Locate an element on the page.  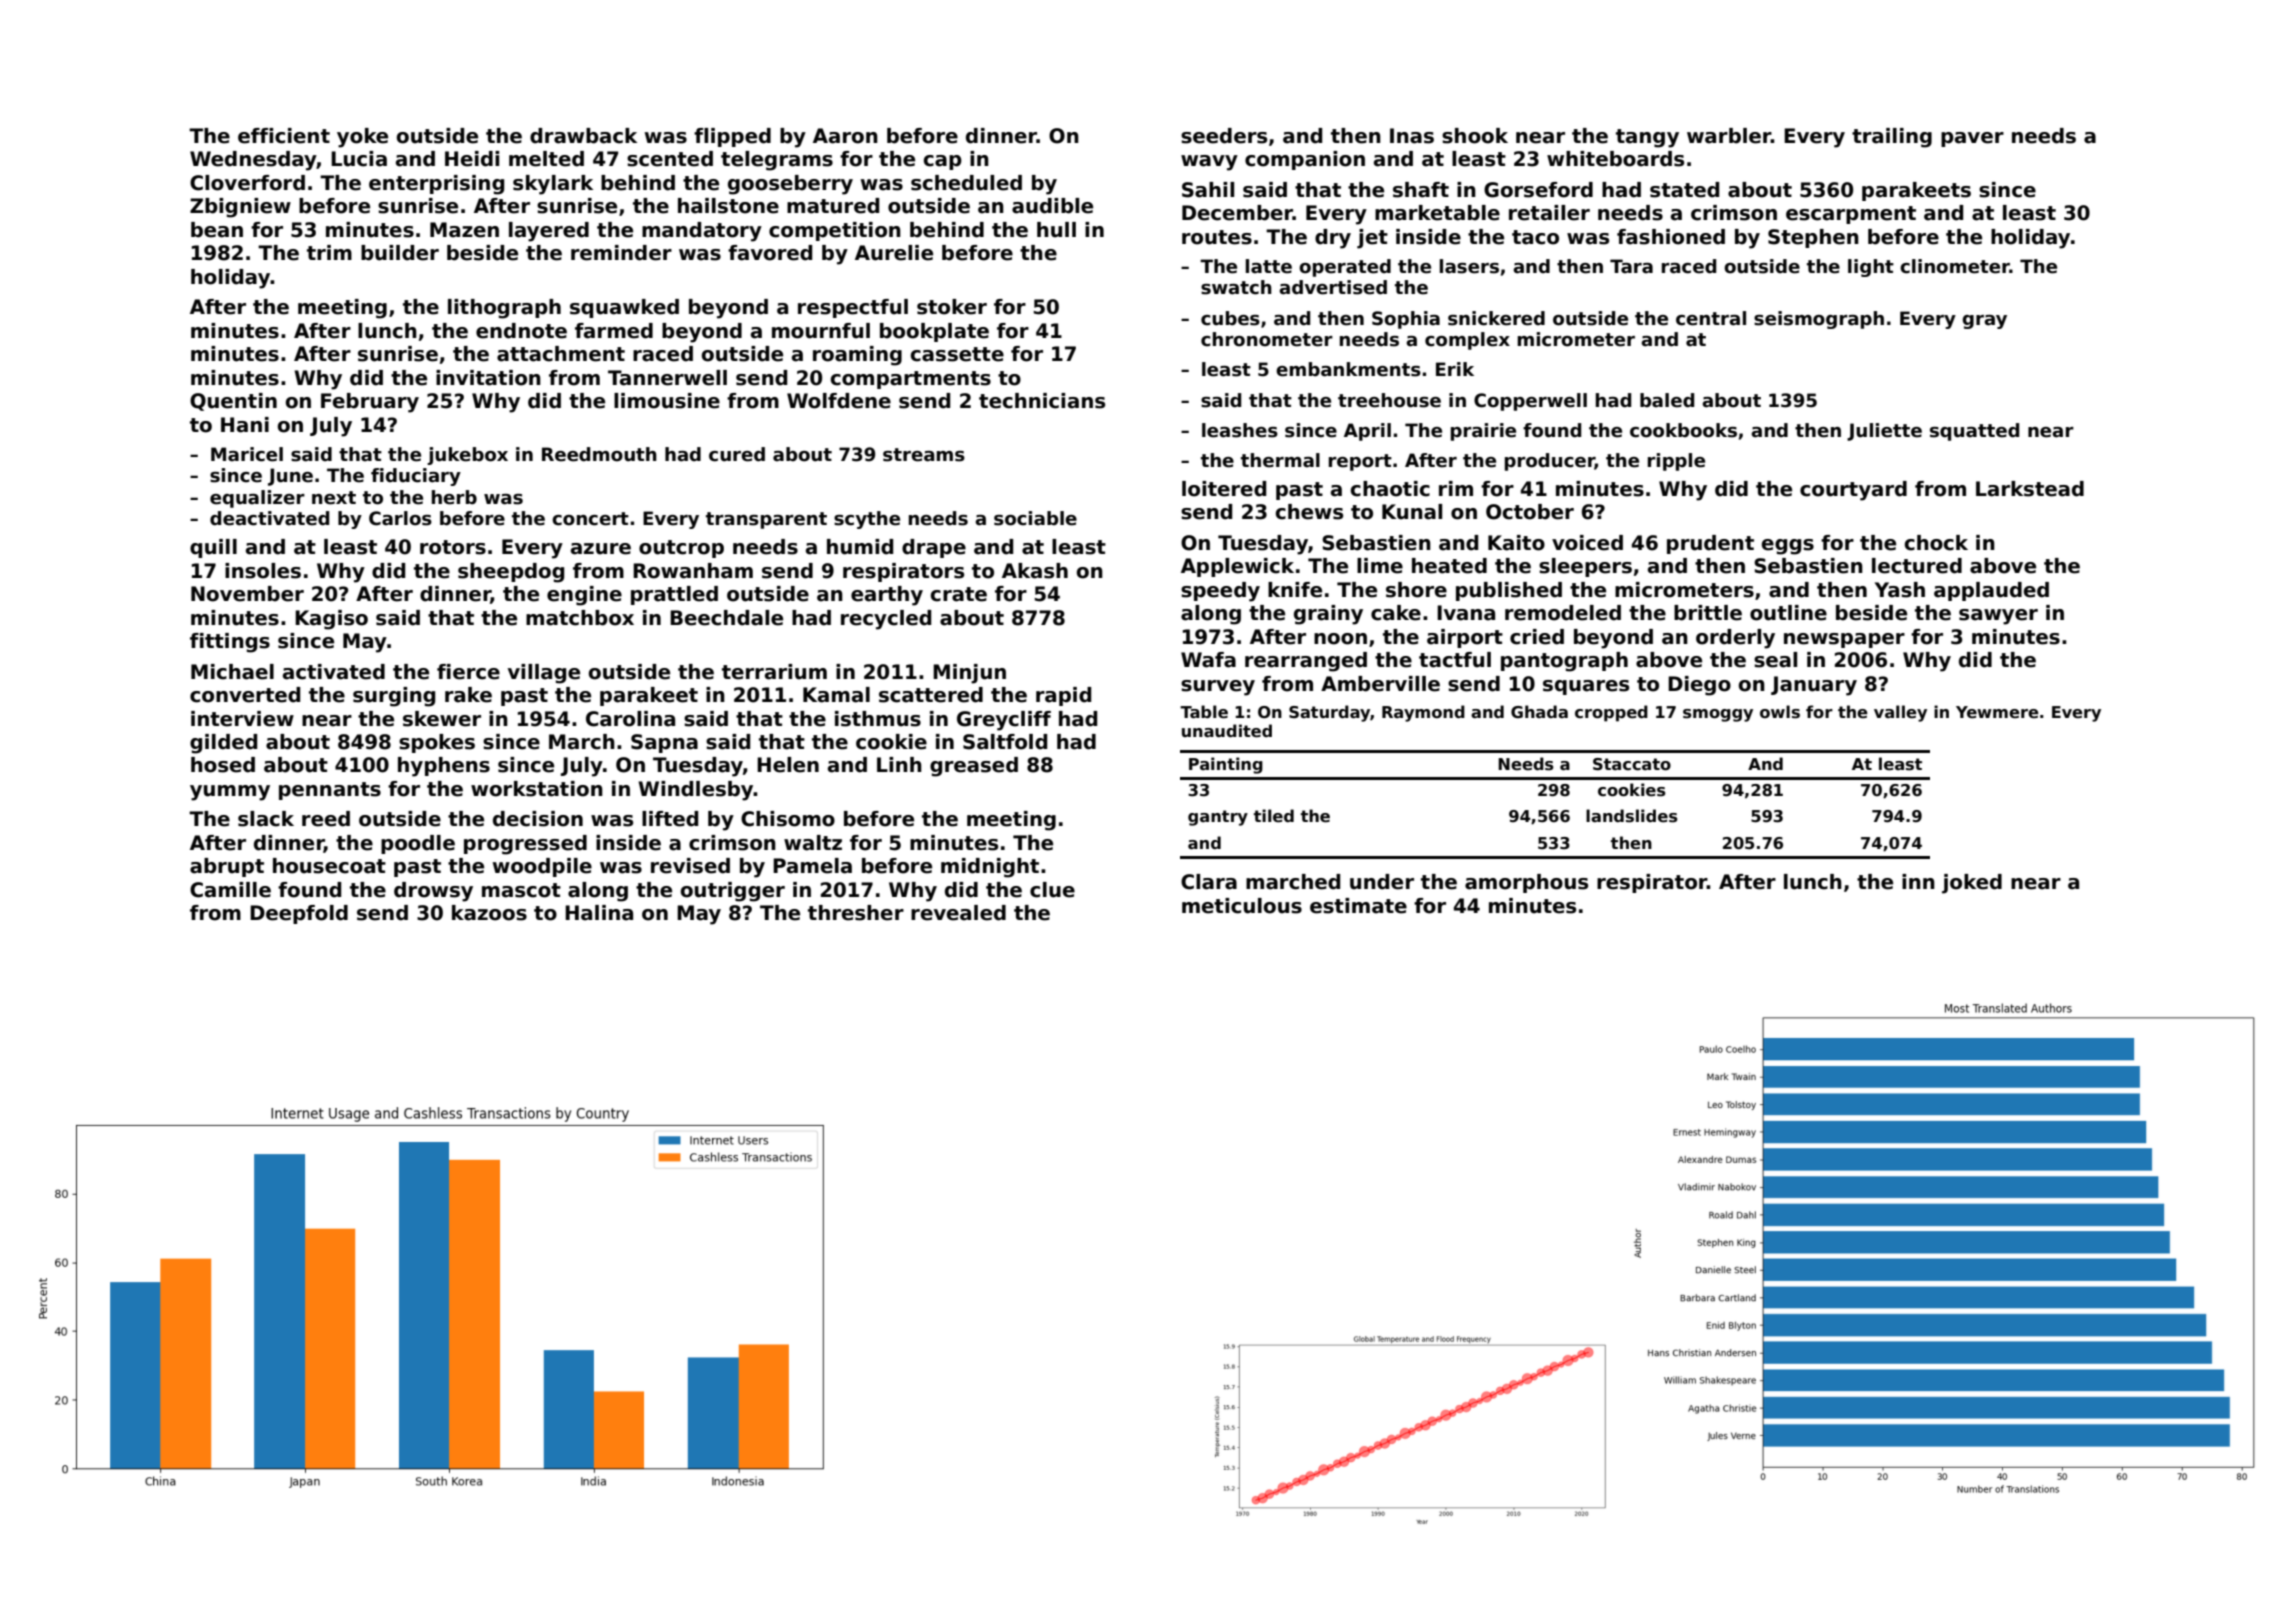
unaudited is located at coordinates (1227, 731).
